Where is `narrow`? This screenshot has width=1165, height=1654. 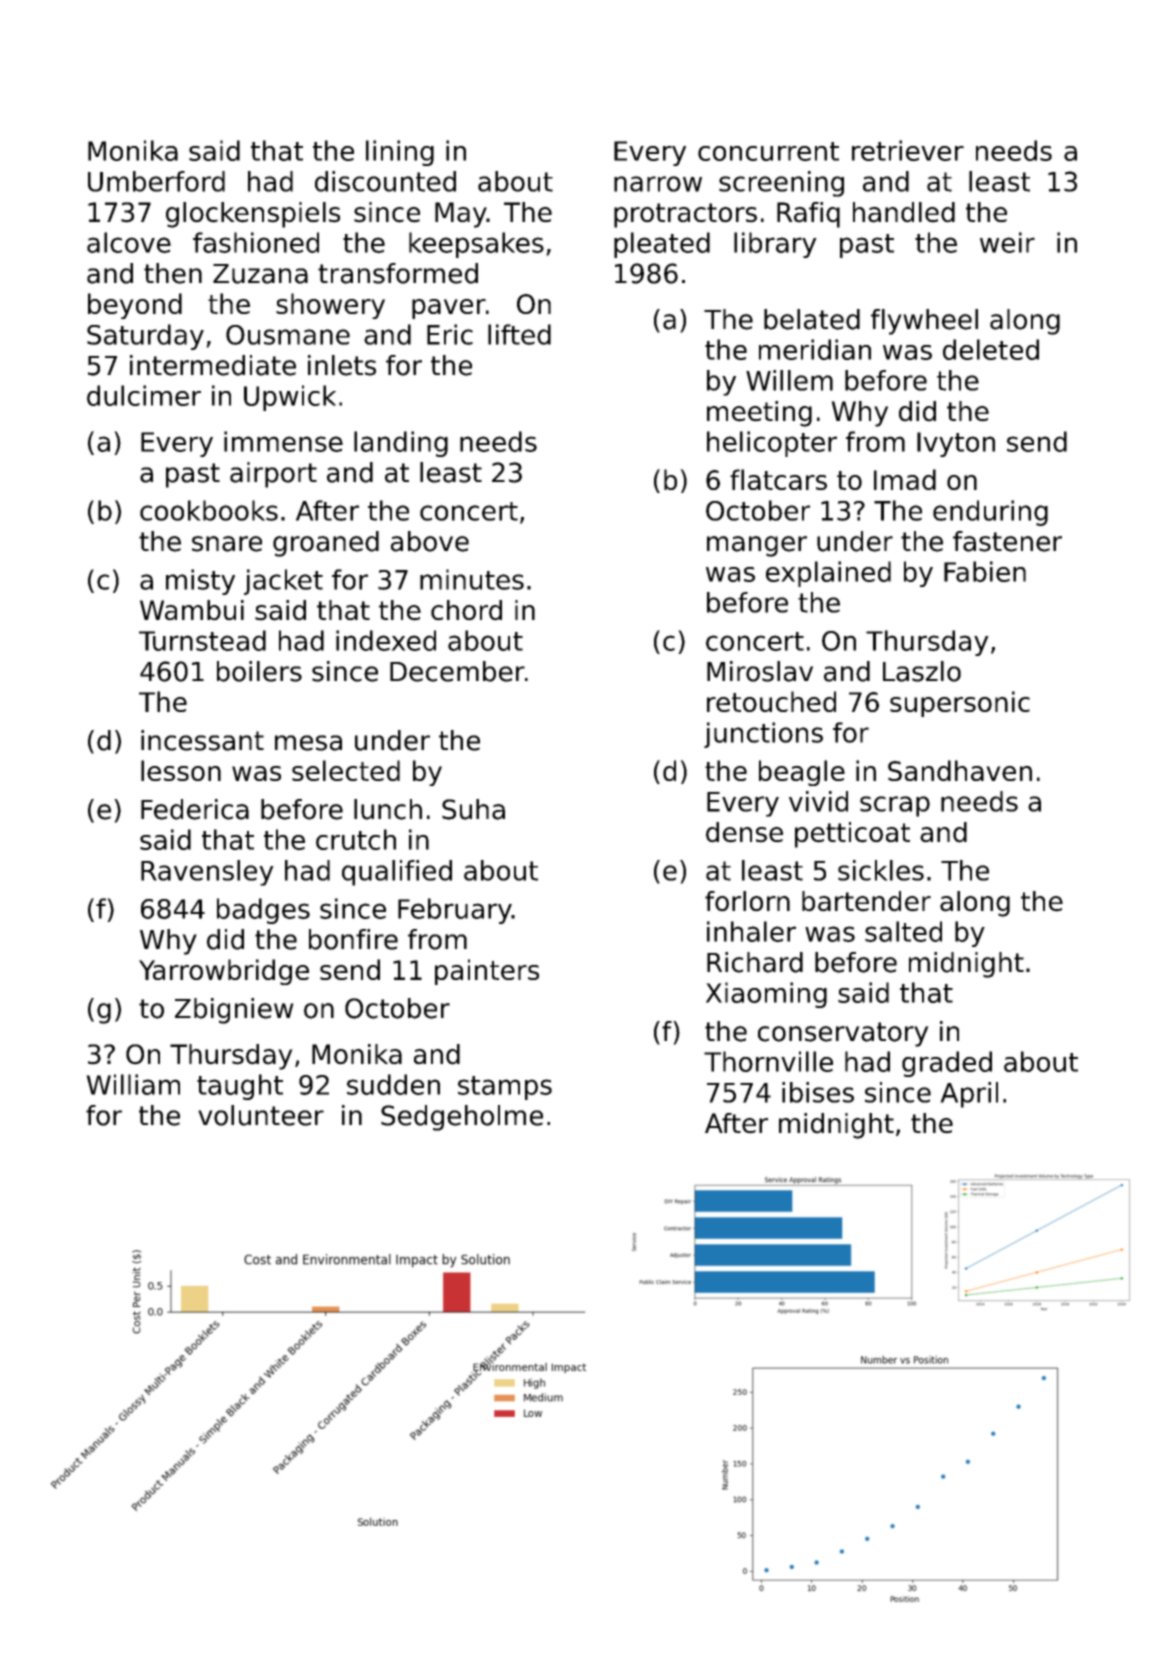 narrow is located at coordinates (658, 184).
